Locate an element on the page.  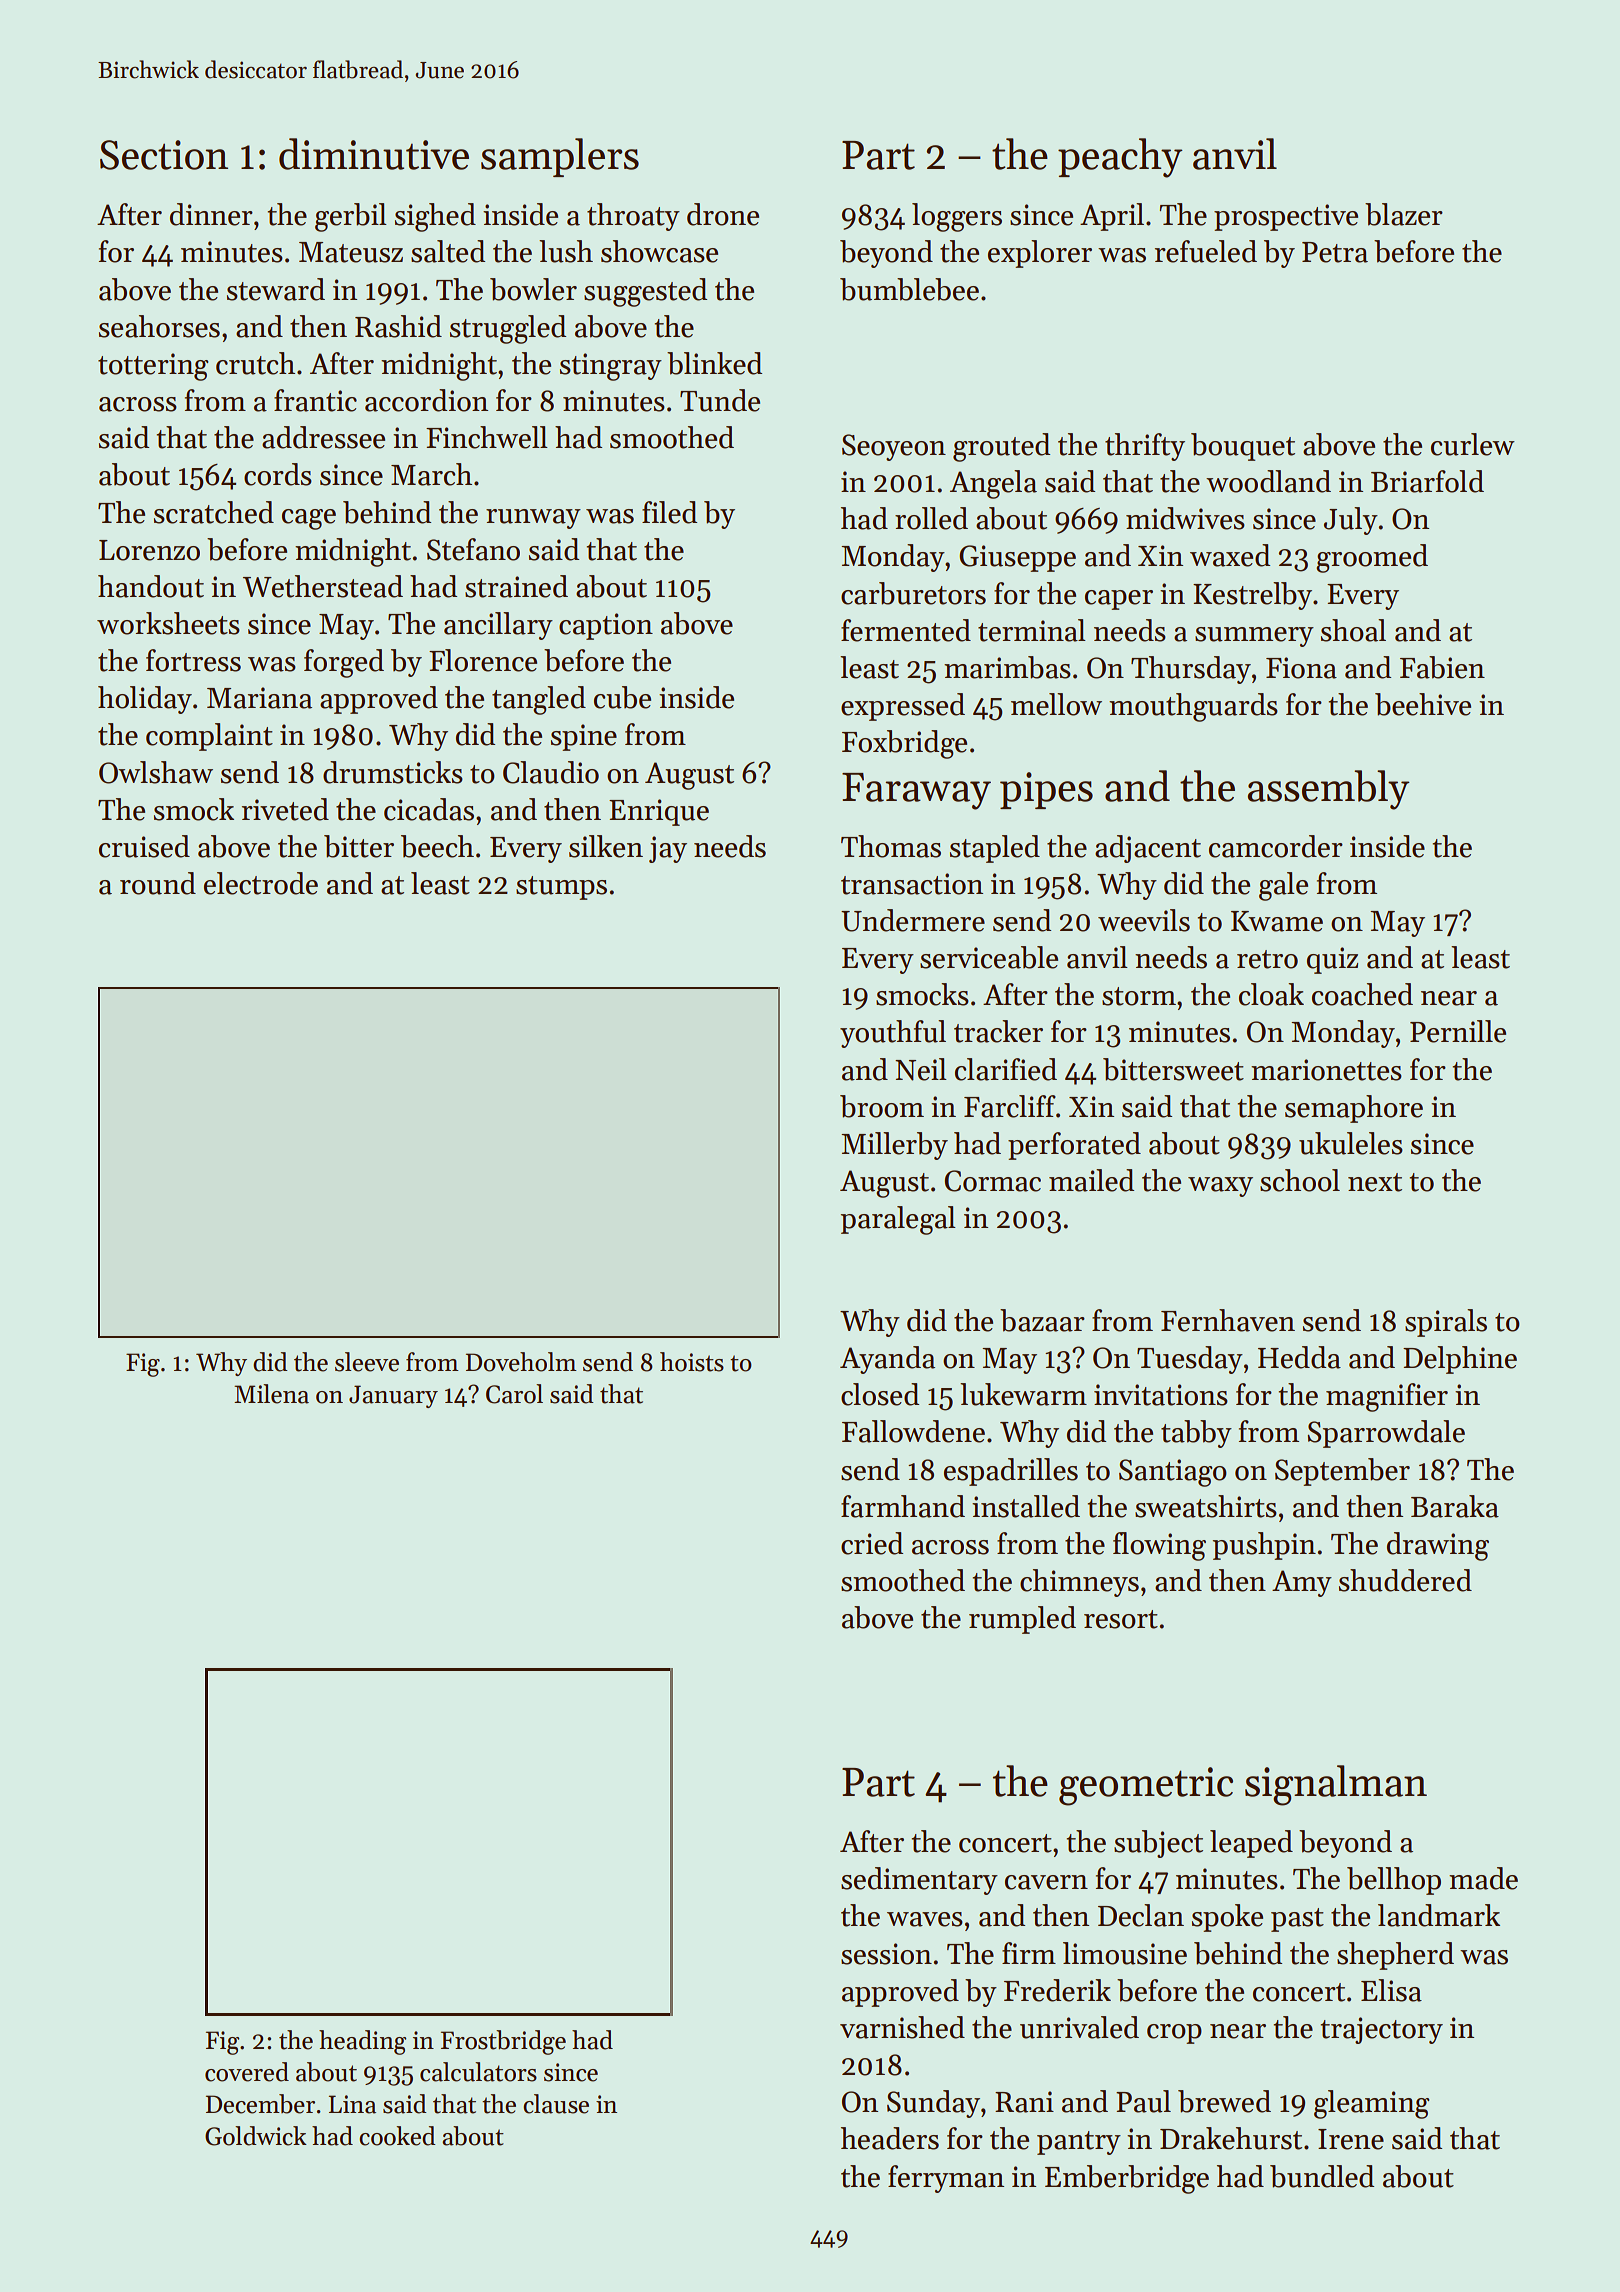
blazer is located at coordinates (1404, 214).
